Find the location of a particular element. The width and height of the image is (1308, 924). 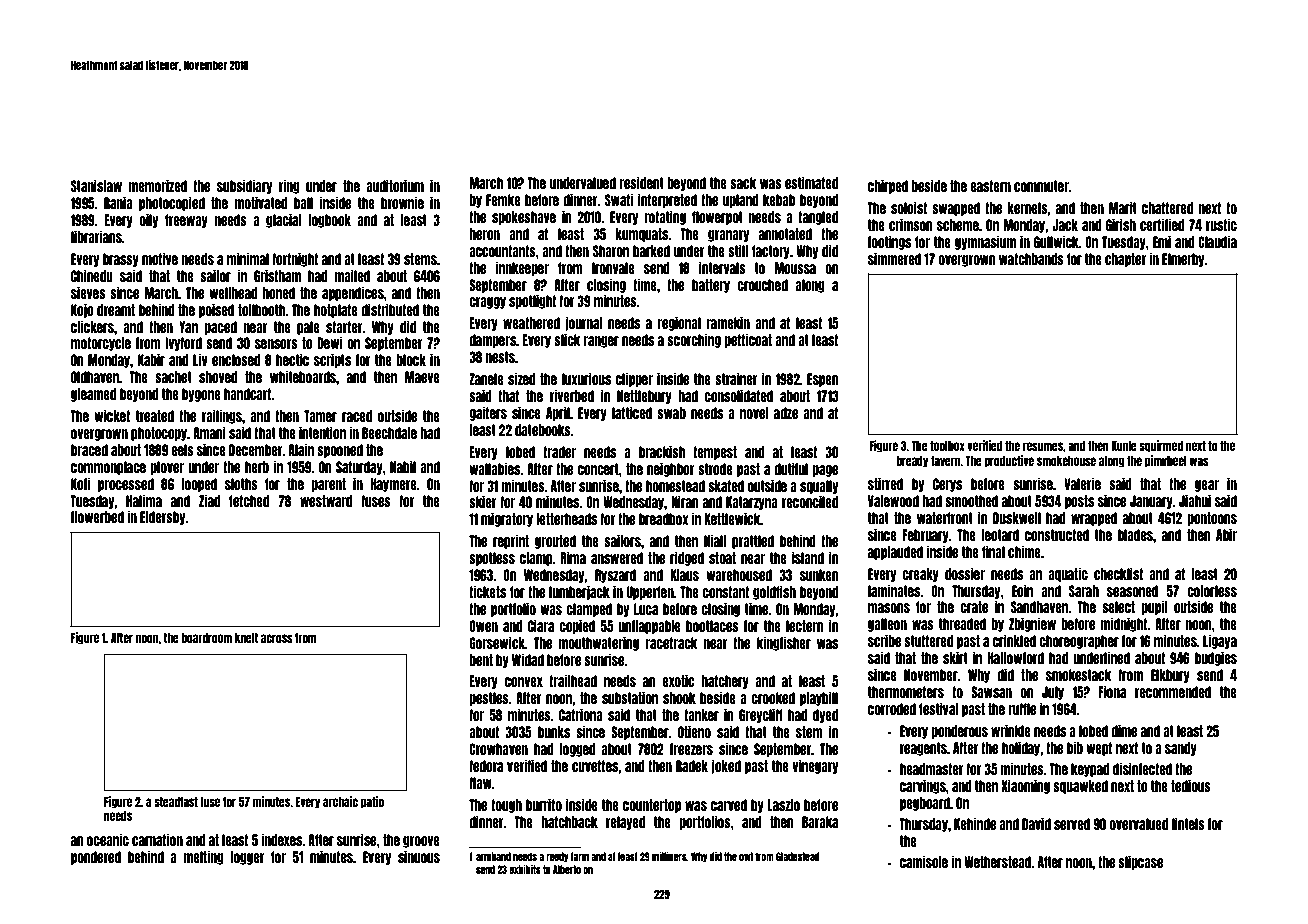

carnation is located at coordinates (157, 839).
